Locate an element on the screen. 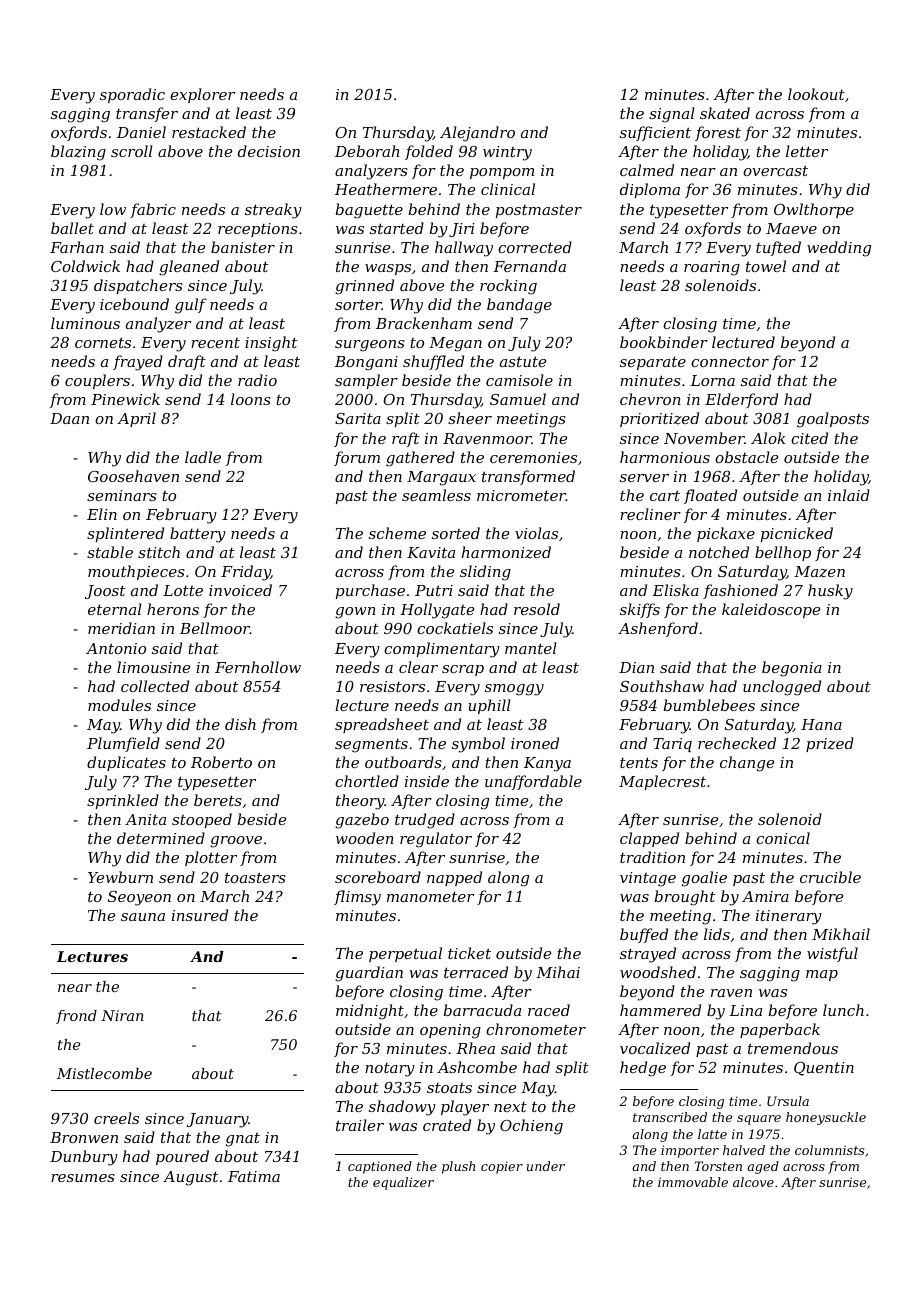 Image resolution: width=924 pixels, height=1308 pixels. violas is located at coordinates (536, 533).
